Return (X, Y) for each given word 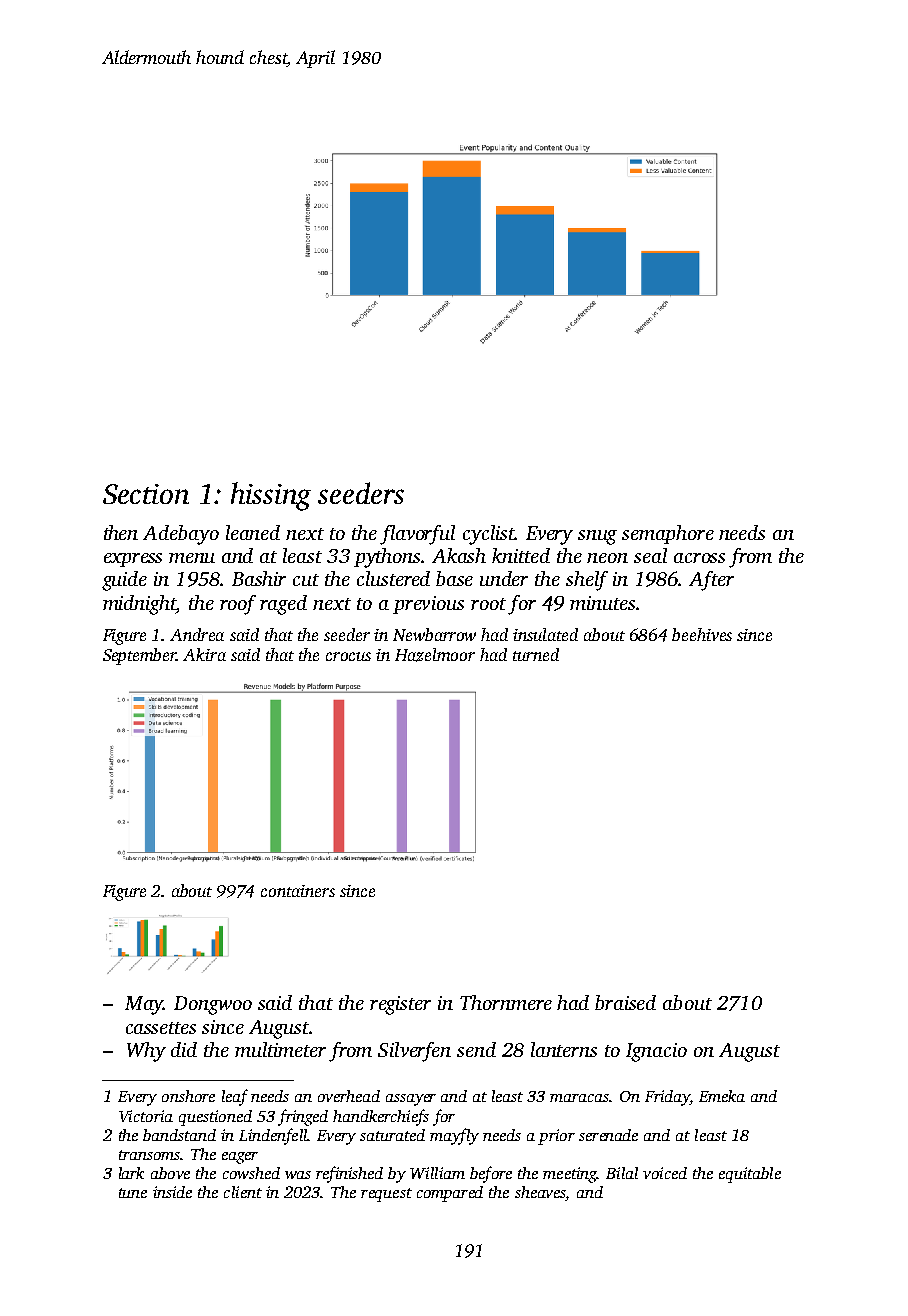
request (386, 1195)
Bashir (259, 578)
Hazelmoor (435, 655)
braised (625, 1002)
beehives (702, 634)
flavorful (417, 535)
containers (298, 891)
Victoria (146, 1116)
